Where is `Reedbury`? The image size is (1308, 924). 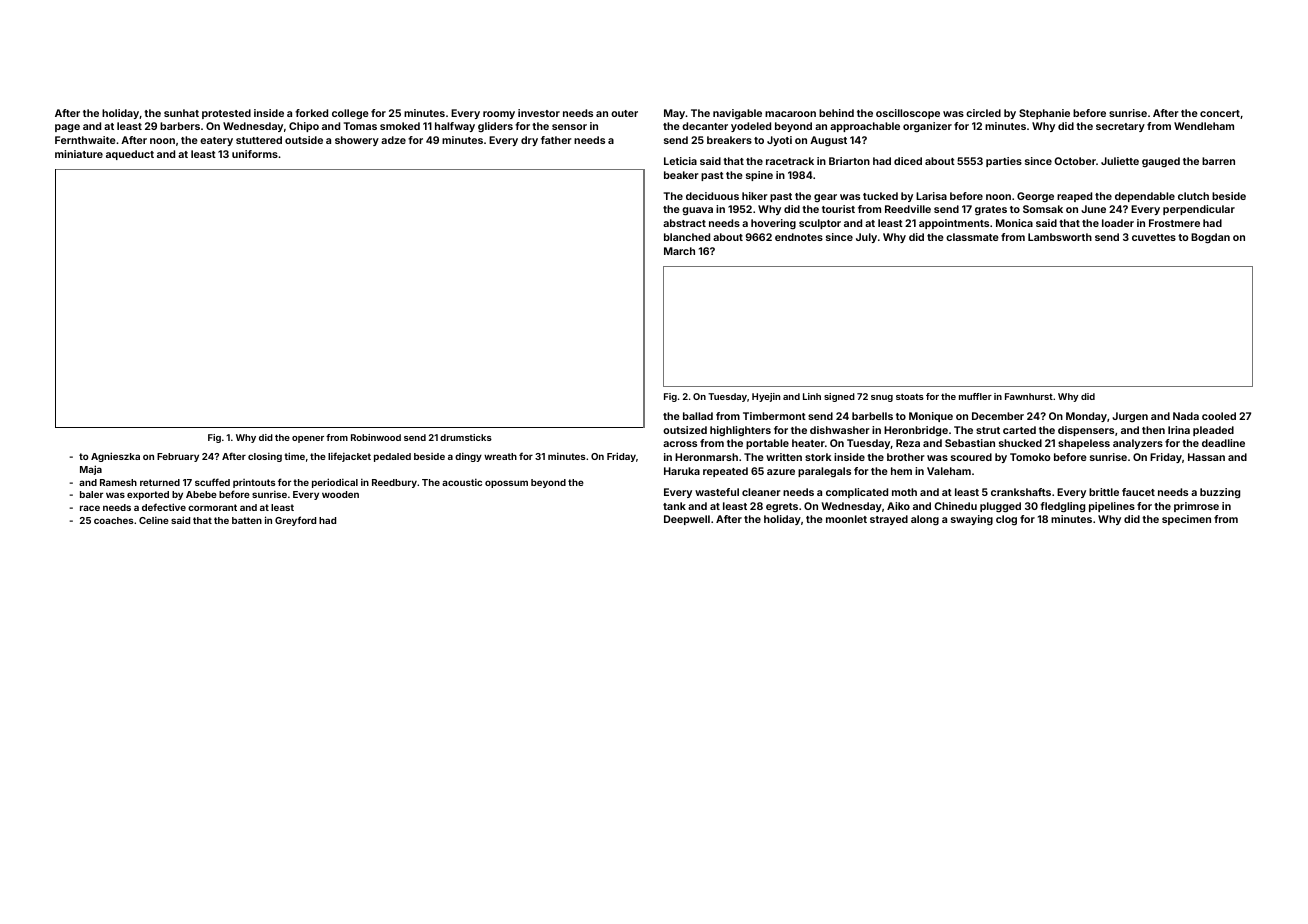 Reedbury is located at coordinates (394, 483).
